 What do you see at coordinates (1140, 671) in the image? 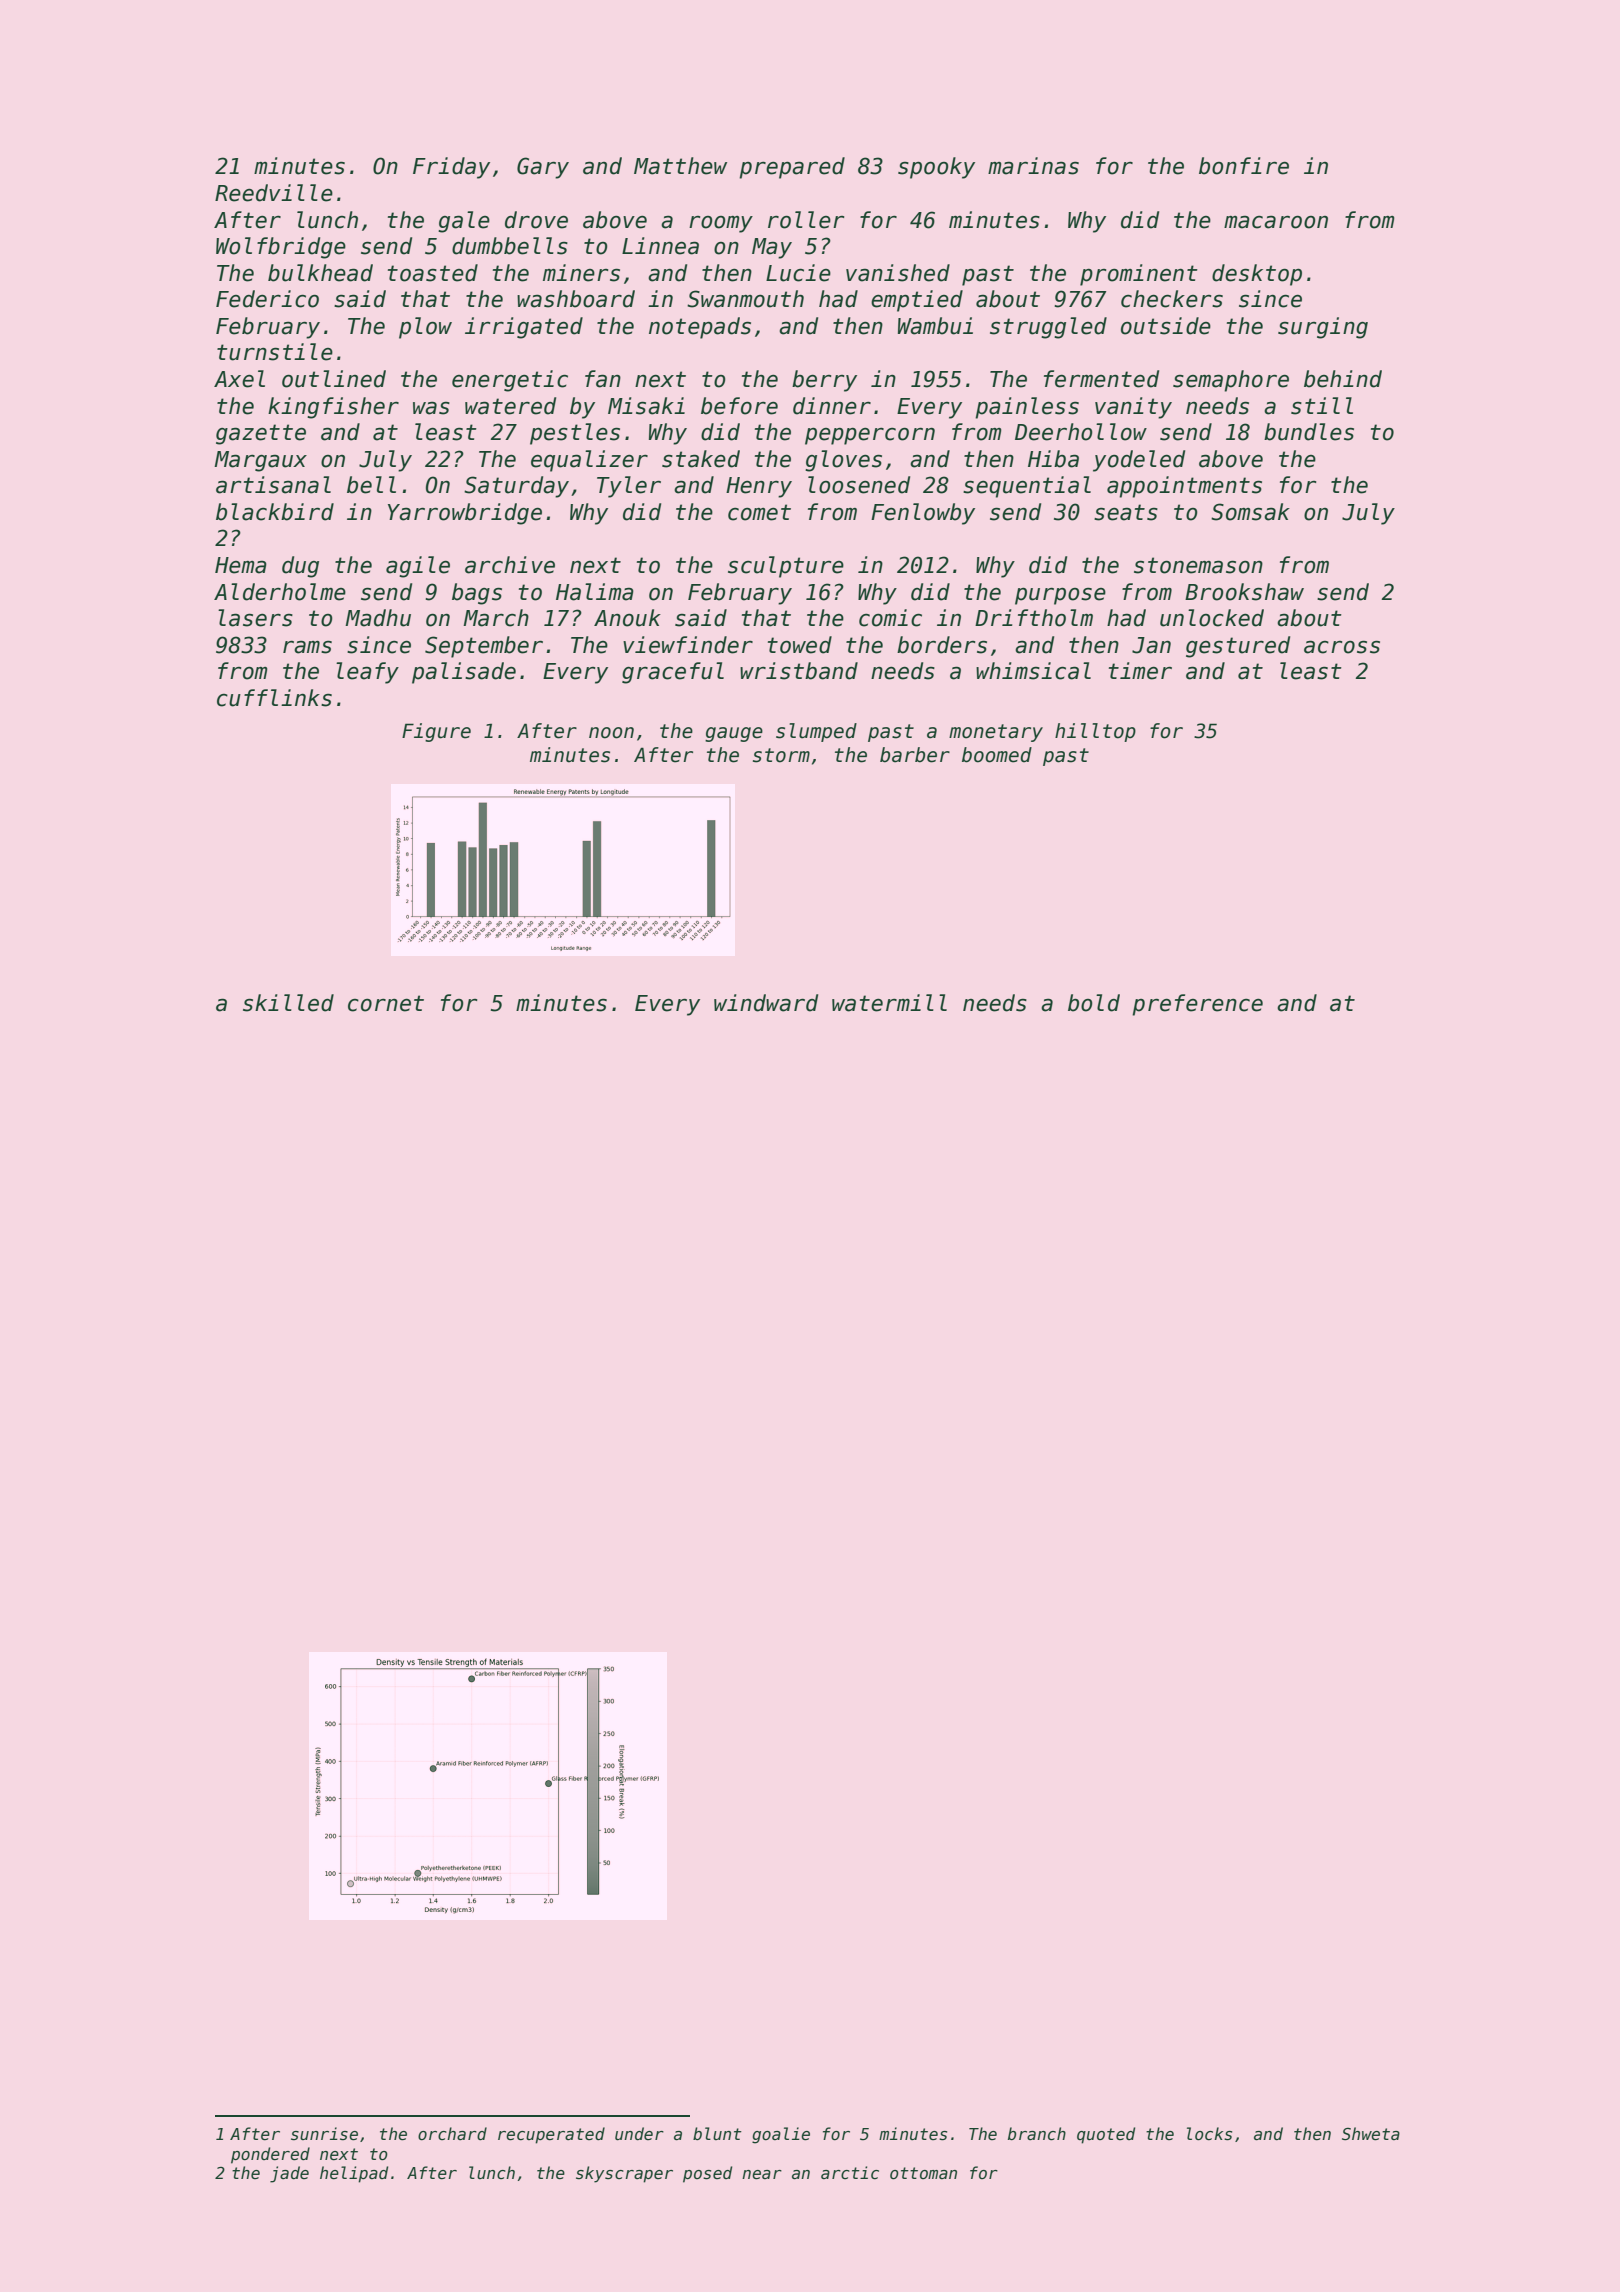
I see `timer` at bounding box center [1140, 671].
